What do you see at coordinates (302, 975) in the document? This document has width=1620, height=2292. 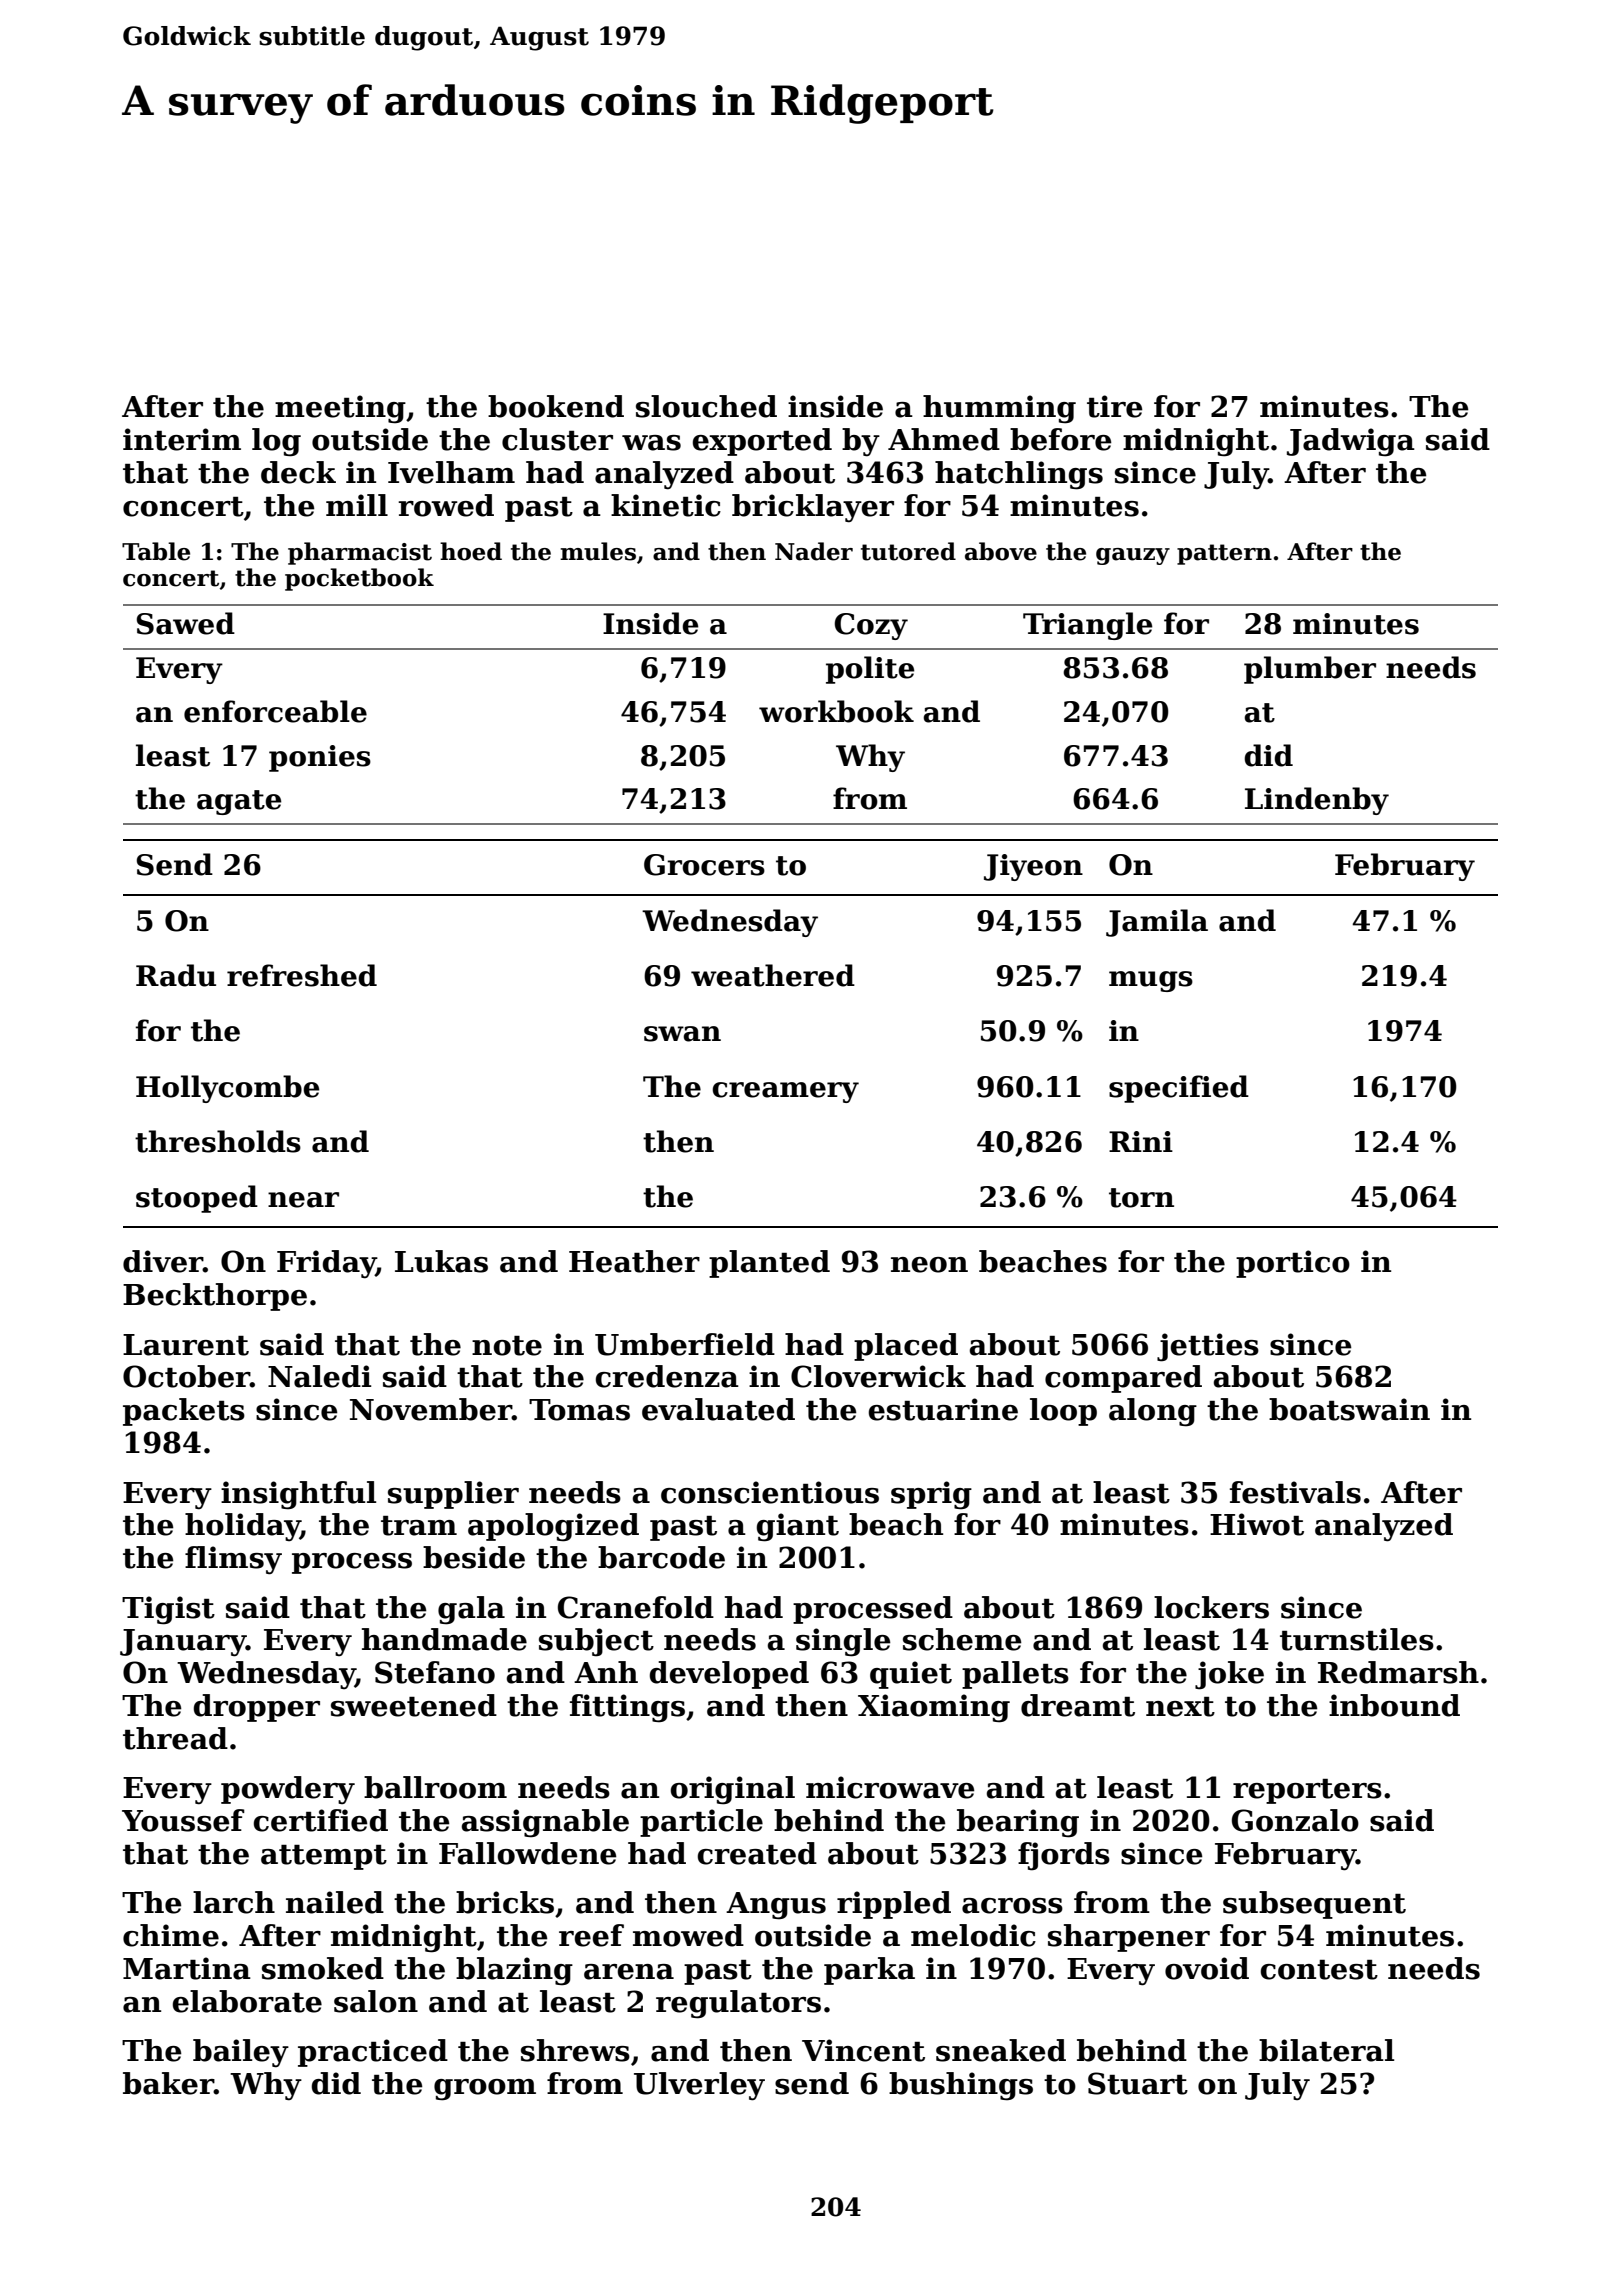 I see `refreshed` at bounding box center [302, 975].
